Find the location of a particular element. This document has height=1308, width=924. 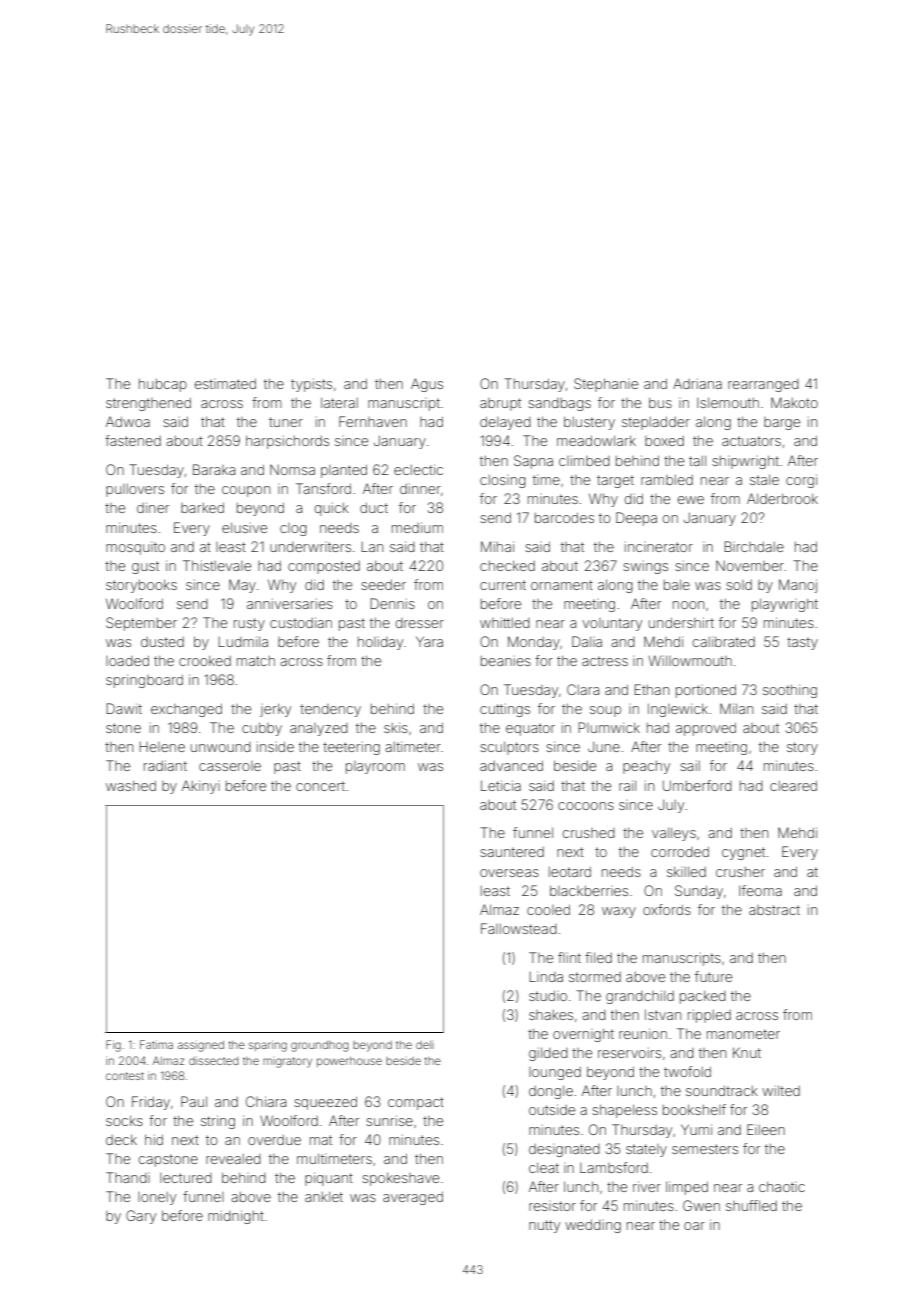

Fallowstead is located at coordinates (519, 928).
